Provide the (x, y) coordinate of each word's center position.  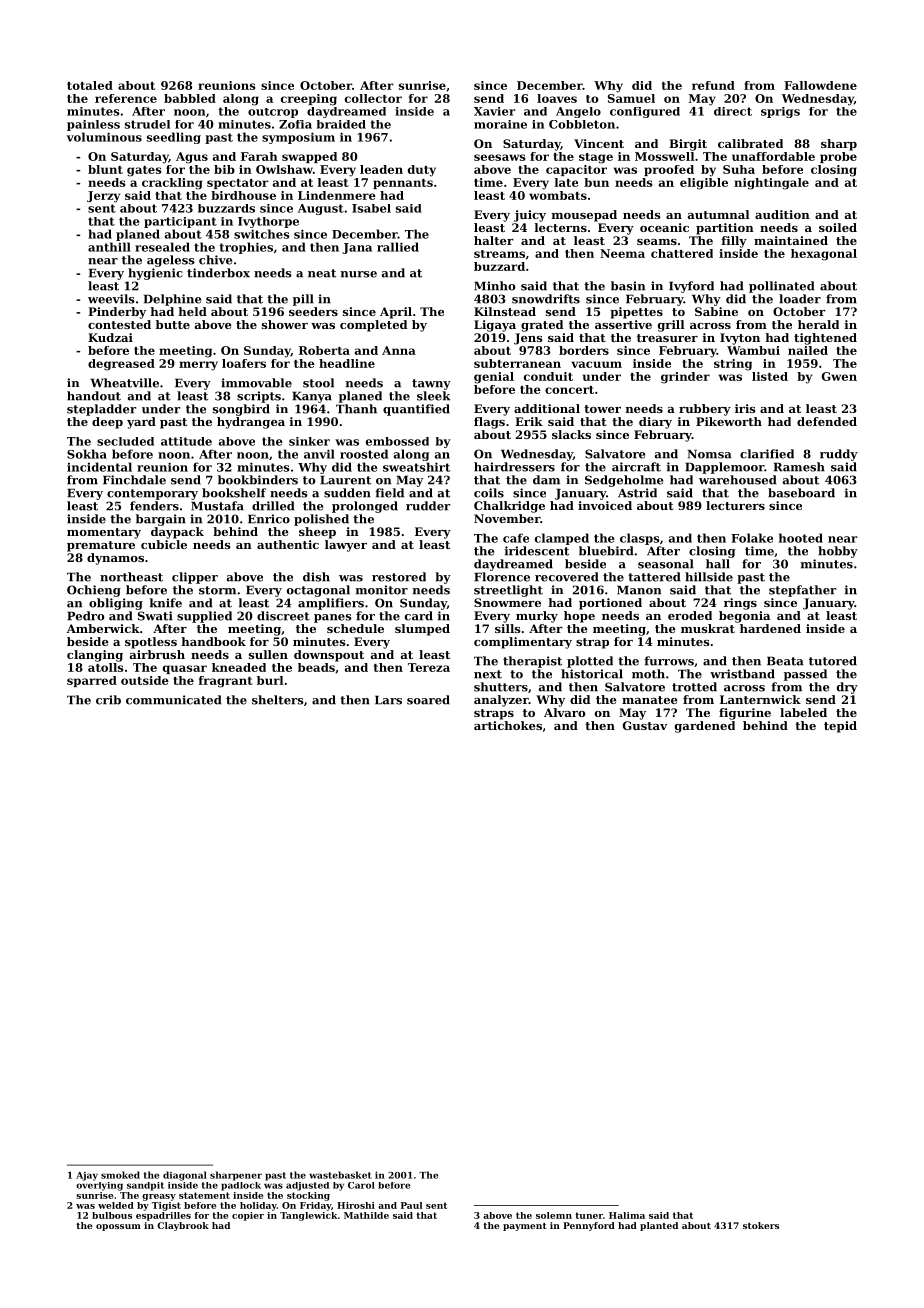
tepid (840, 727)
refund (713, 85)
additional (547, 408)
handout (94, 396)
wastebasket (340, 1175)
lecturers (735, 505)
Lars (388, 700)
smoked (120, 1175)
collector (373, 98)
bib (224, 169)
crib (108, 700)
